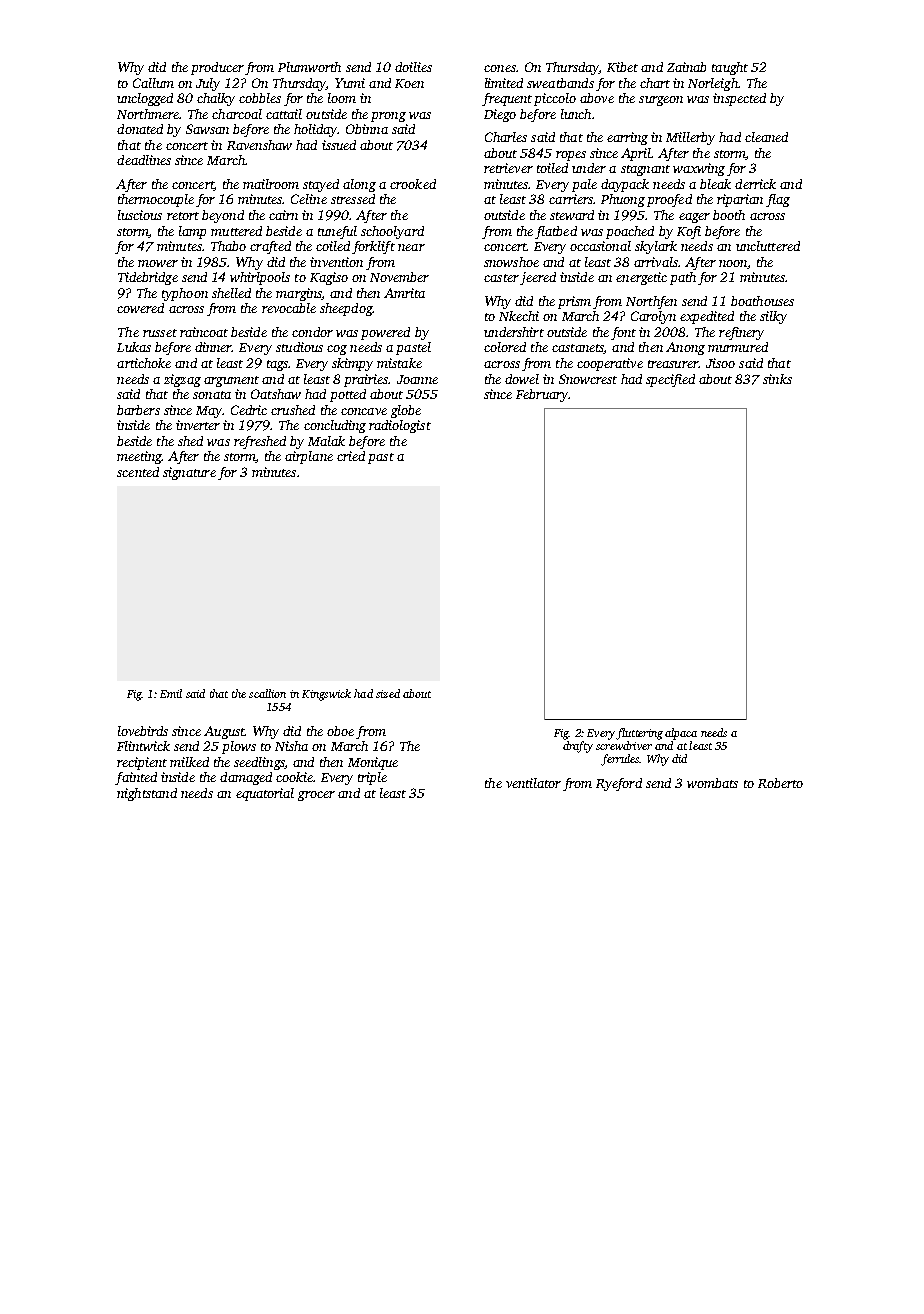 Image resolution: width=924 pixels, height=1314 pixels. I want to click on radiologist, so click(400, 426).
